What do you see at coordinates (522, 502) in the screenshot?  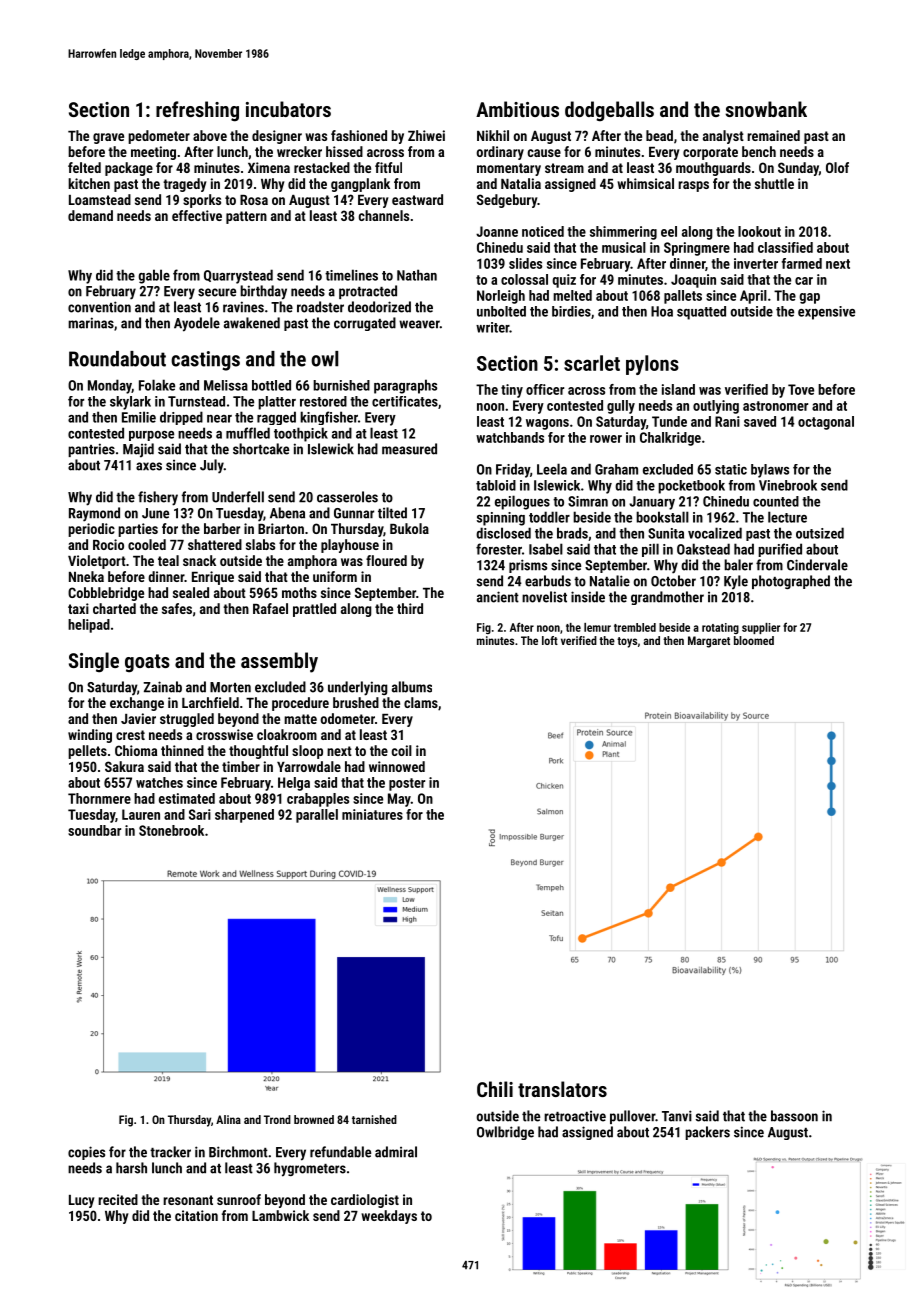 I see `epilogues` at bounding box center [522, 502].
